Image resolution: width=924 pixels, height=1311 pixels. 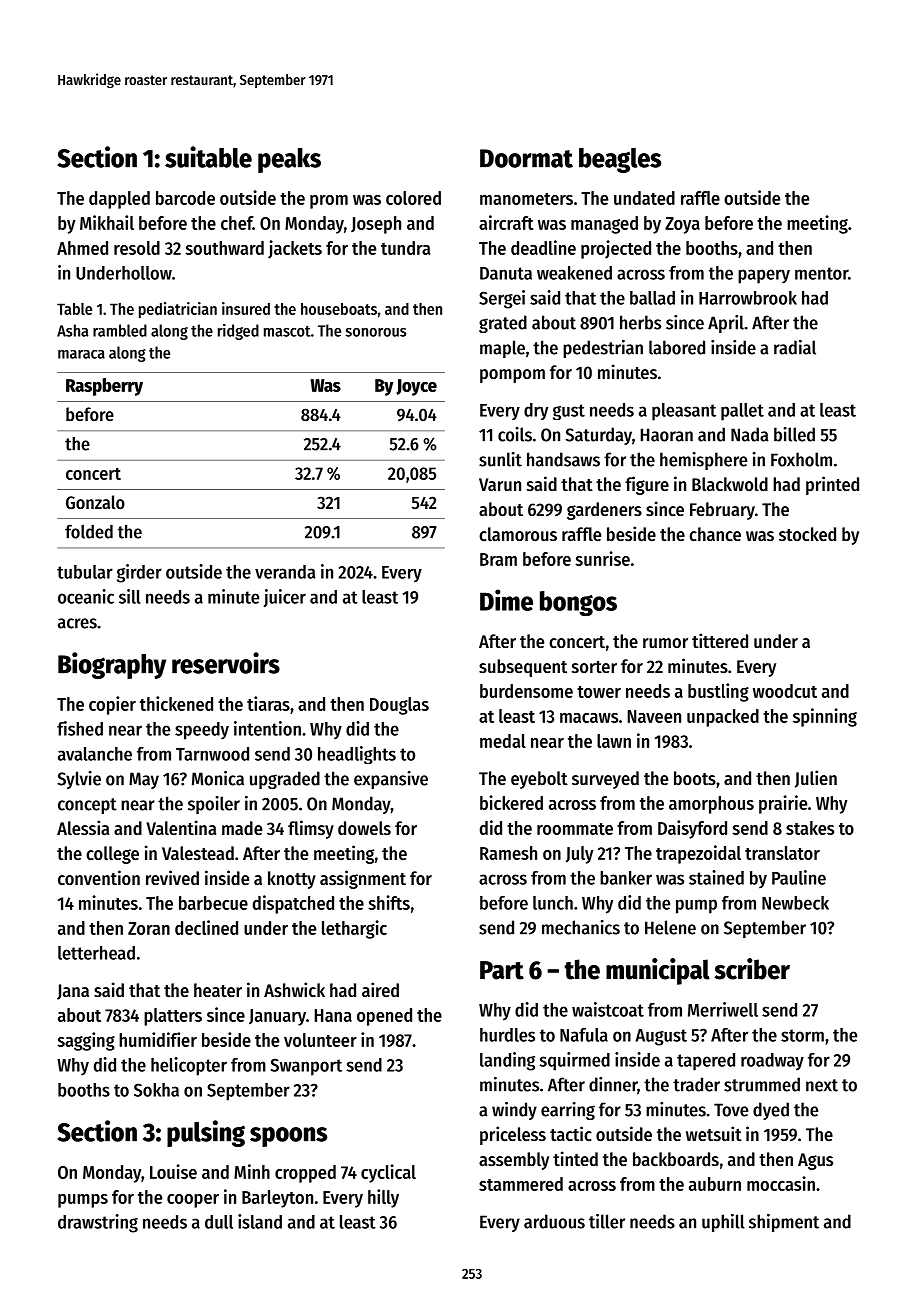 I want to click on Ramesh, so click(x=508, y=853).
